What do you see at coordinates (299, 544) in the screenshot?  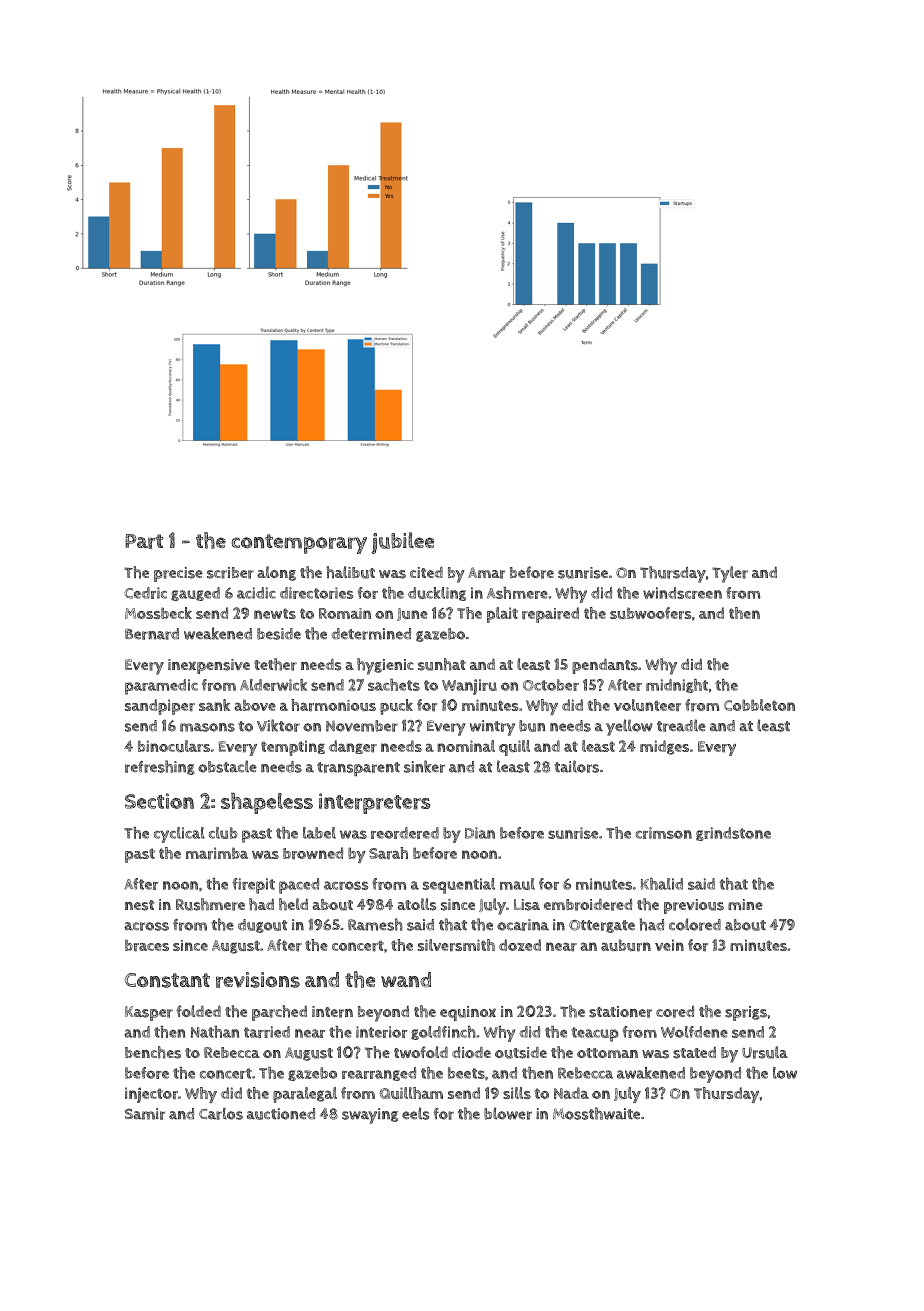 I see `contemporary` at bounding box center [299, 544].
